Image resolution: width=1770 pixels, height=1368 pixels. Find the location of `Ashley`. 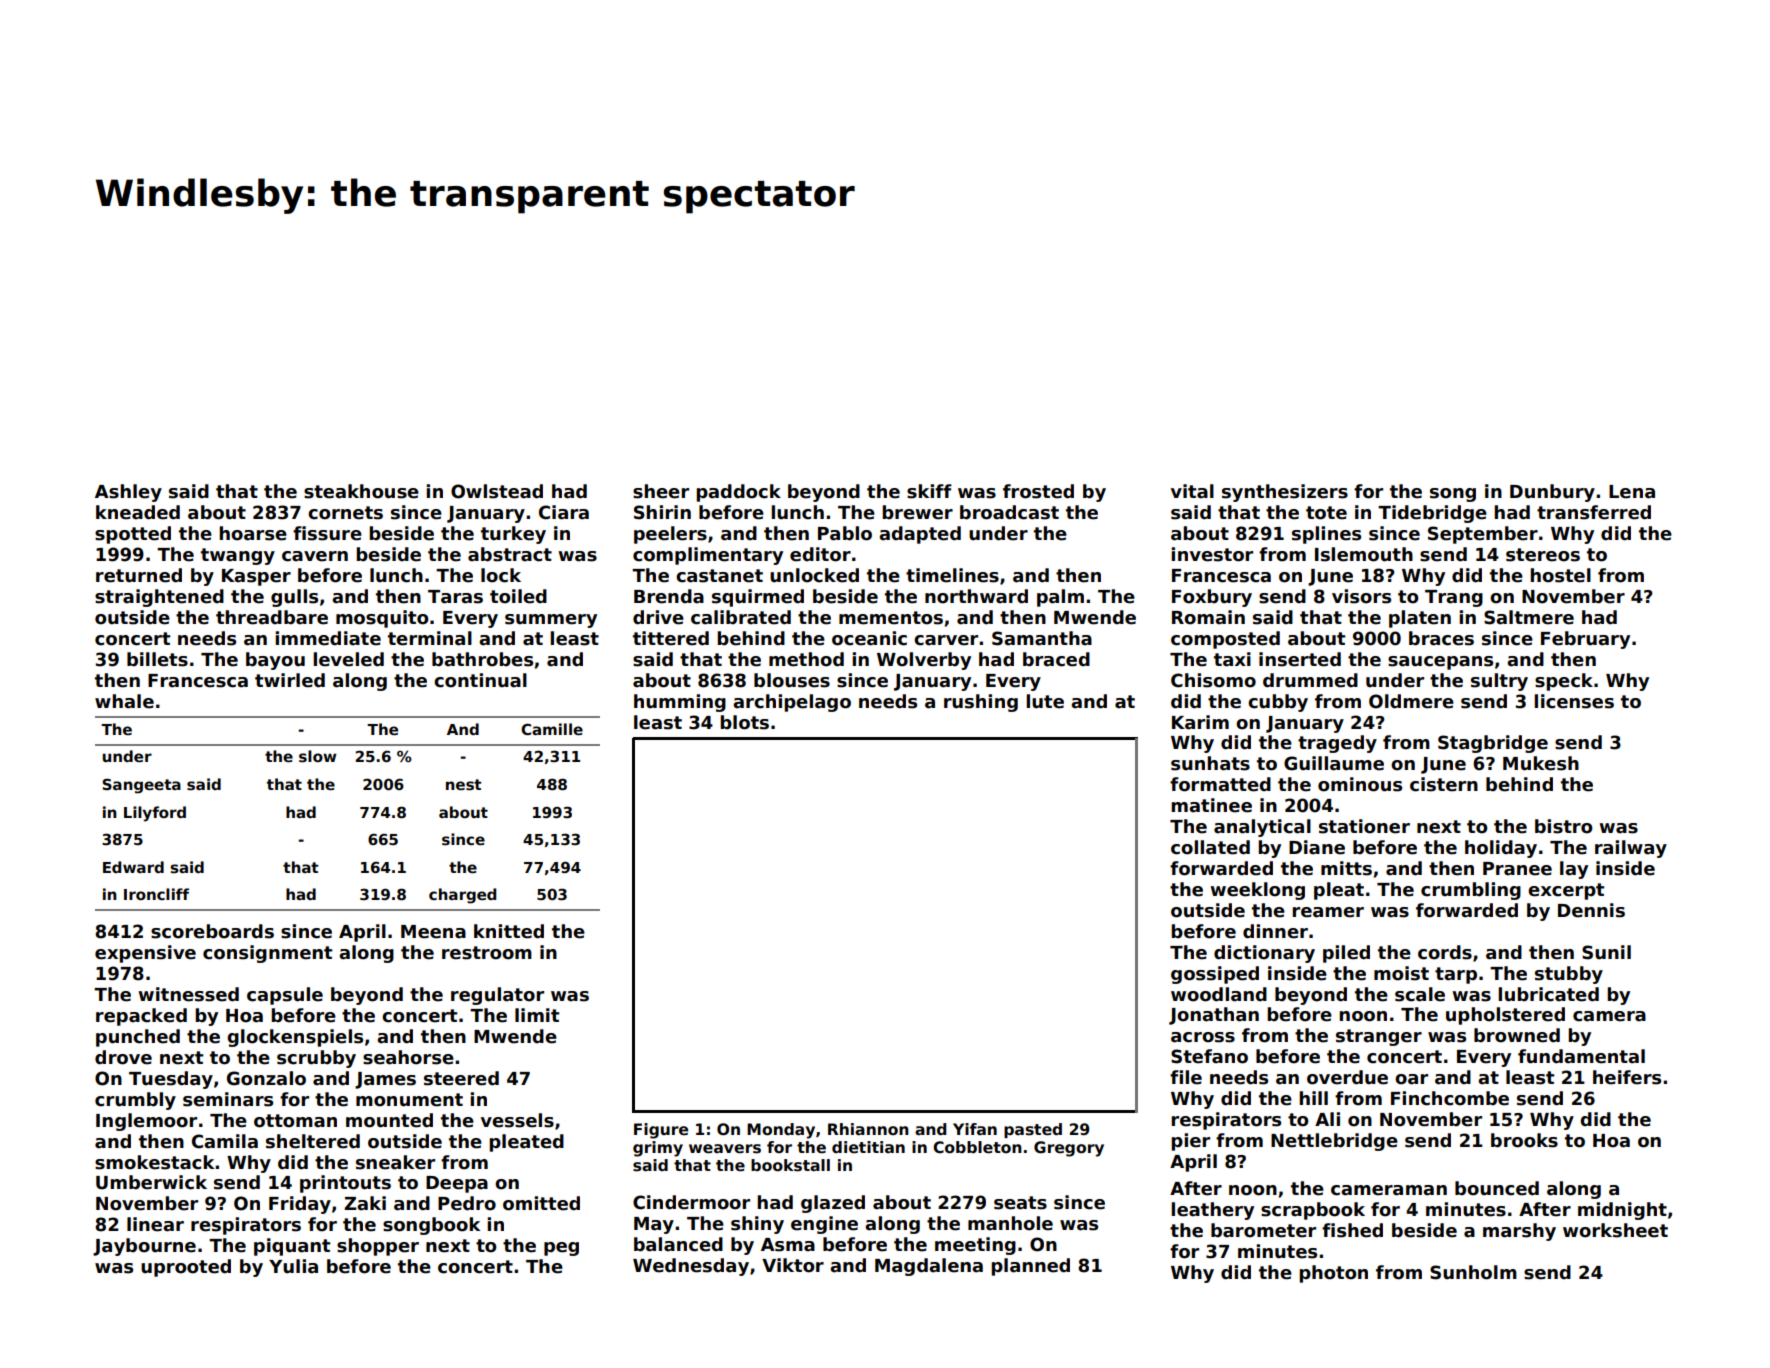

Ashley is located at coordinates (128, 493).
